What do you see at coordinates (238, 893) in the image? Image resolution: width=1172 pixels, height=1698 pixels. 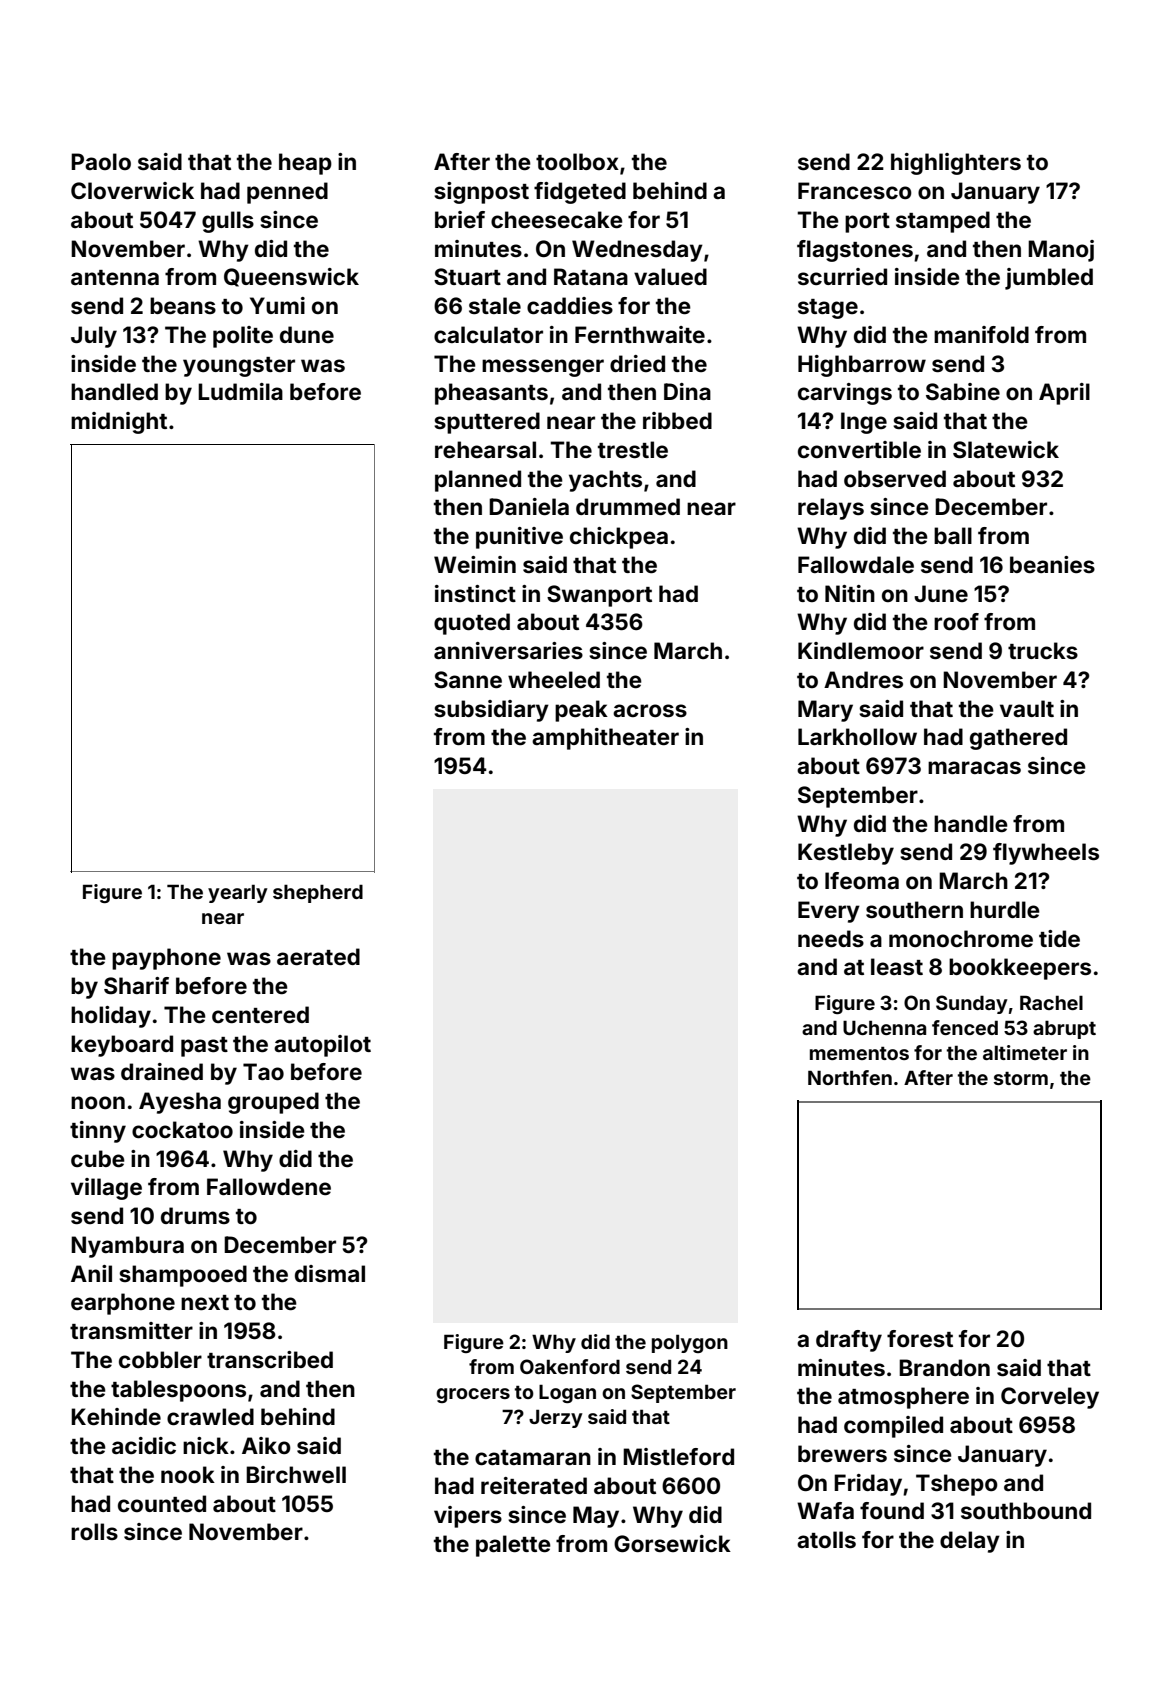 I see `yearly` at bounding box center [238, 893].
